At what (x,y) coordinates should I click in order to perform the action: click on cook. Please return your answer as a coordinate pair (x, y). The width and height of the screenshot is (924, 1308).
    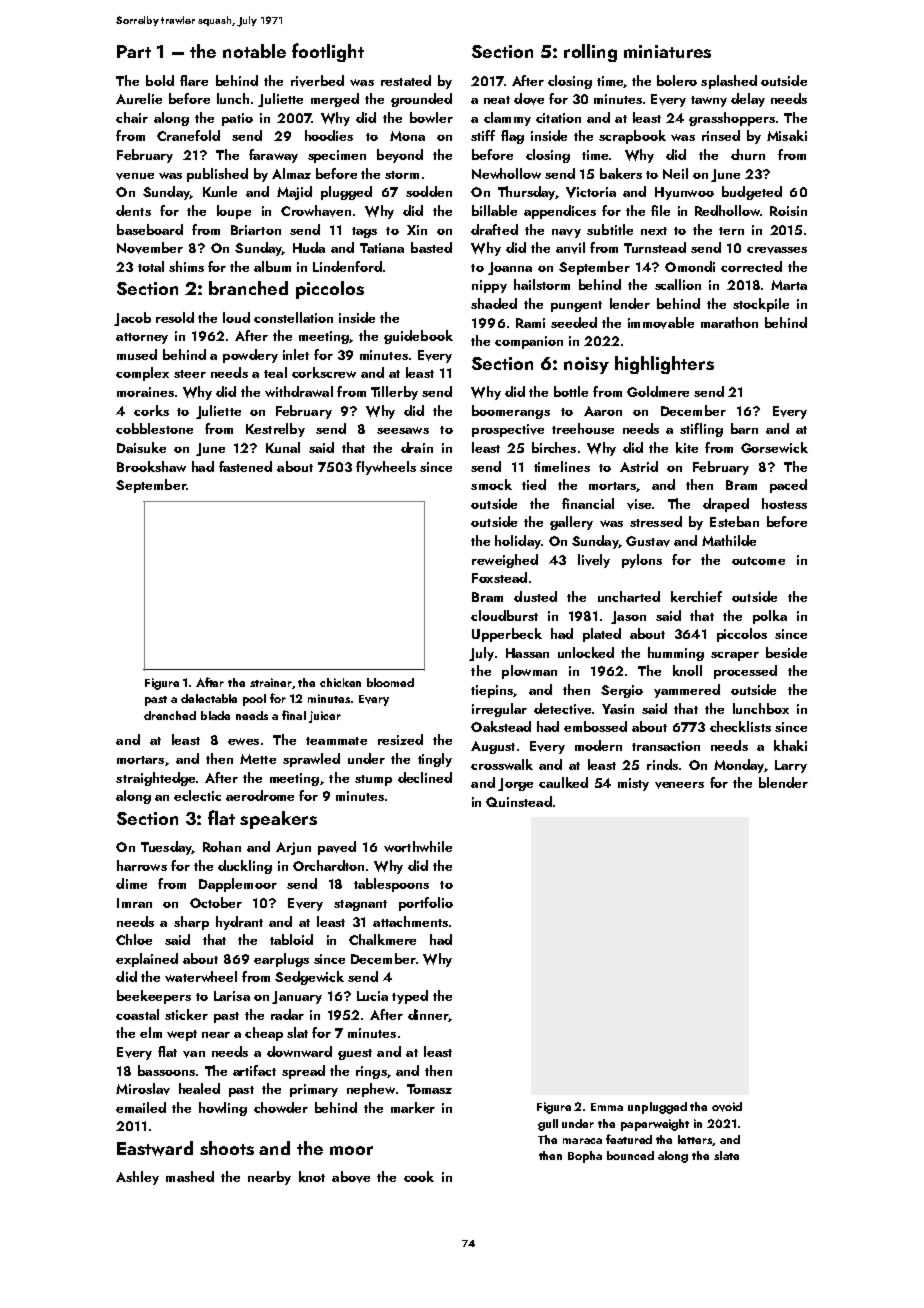
    Looking at the image, I should click on (419, 1176).
